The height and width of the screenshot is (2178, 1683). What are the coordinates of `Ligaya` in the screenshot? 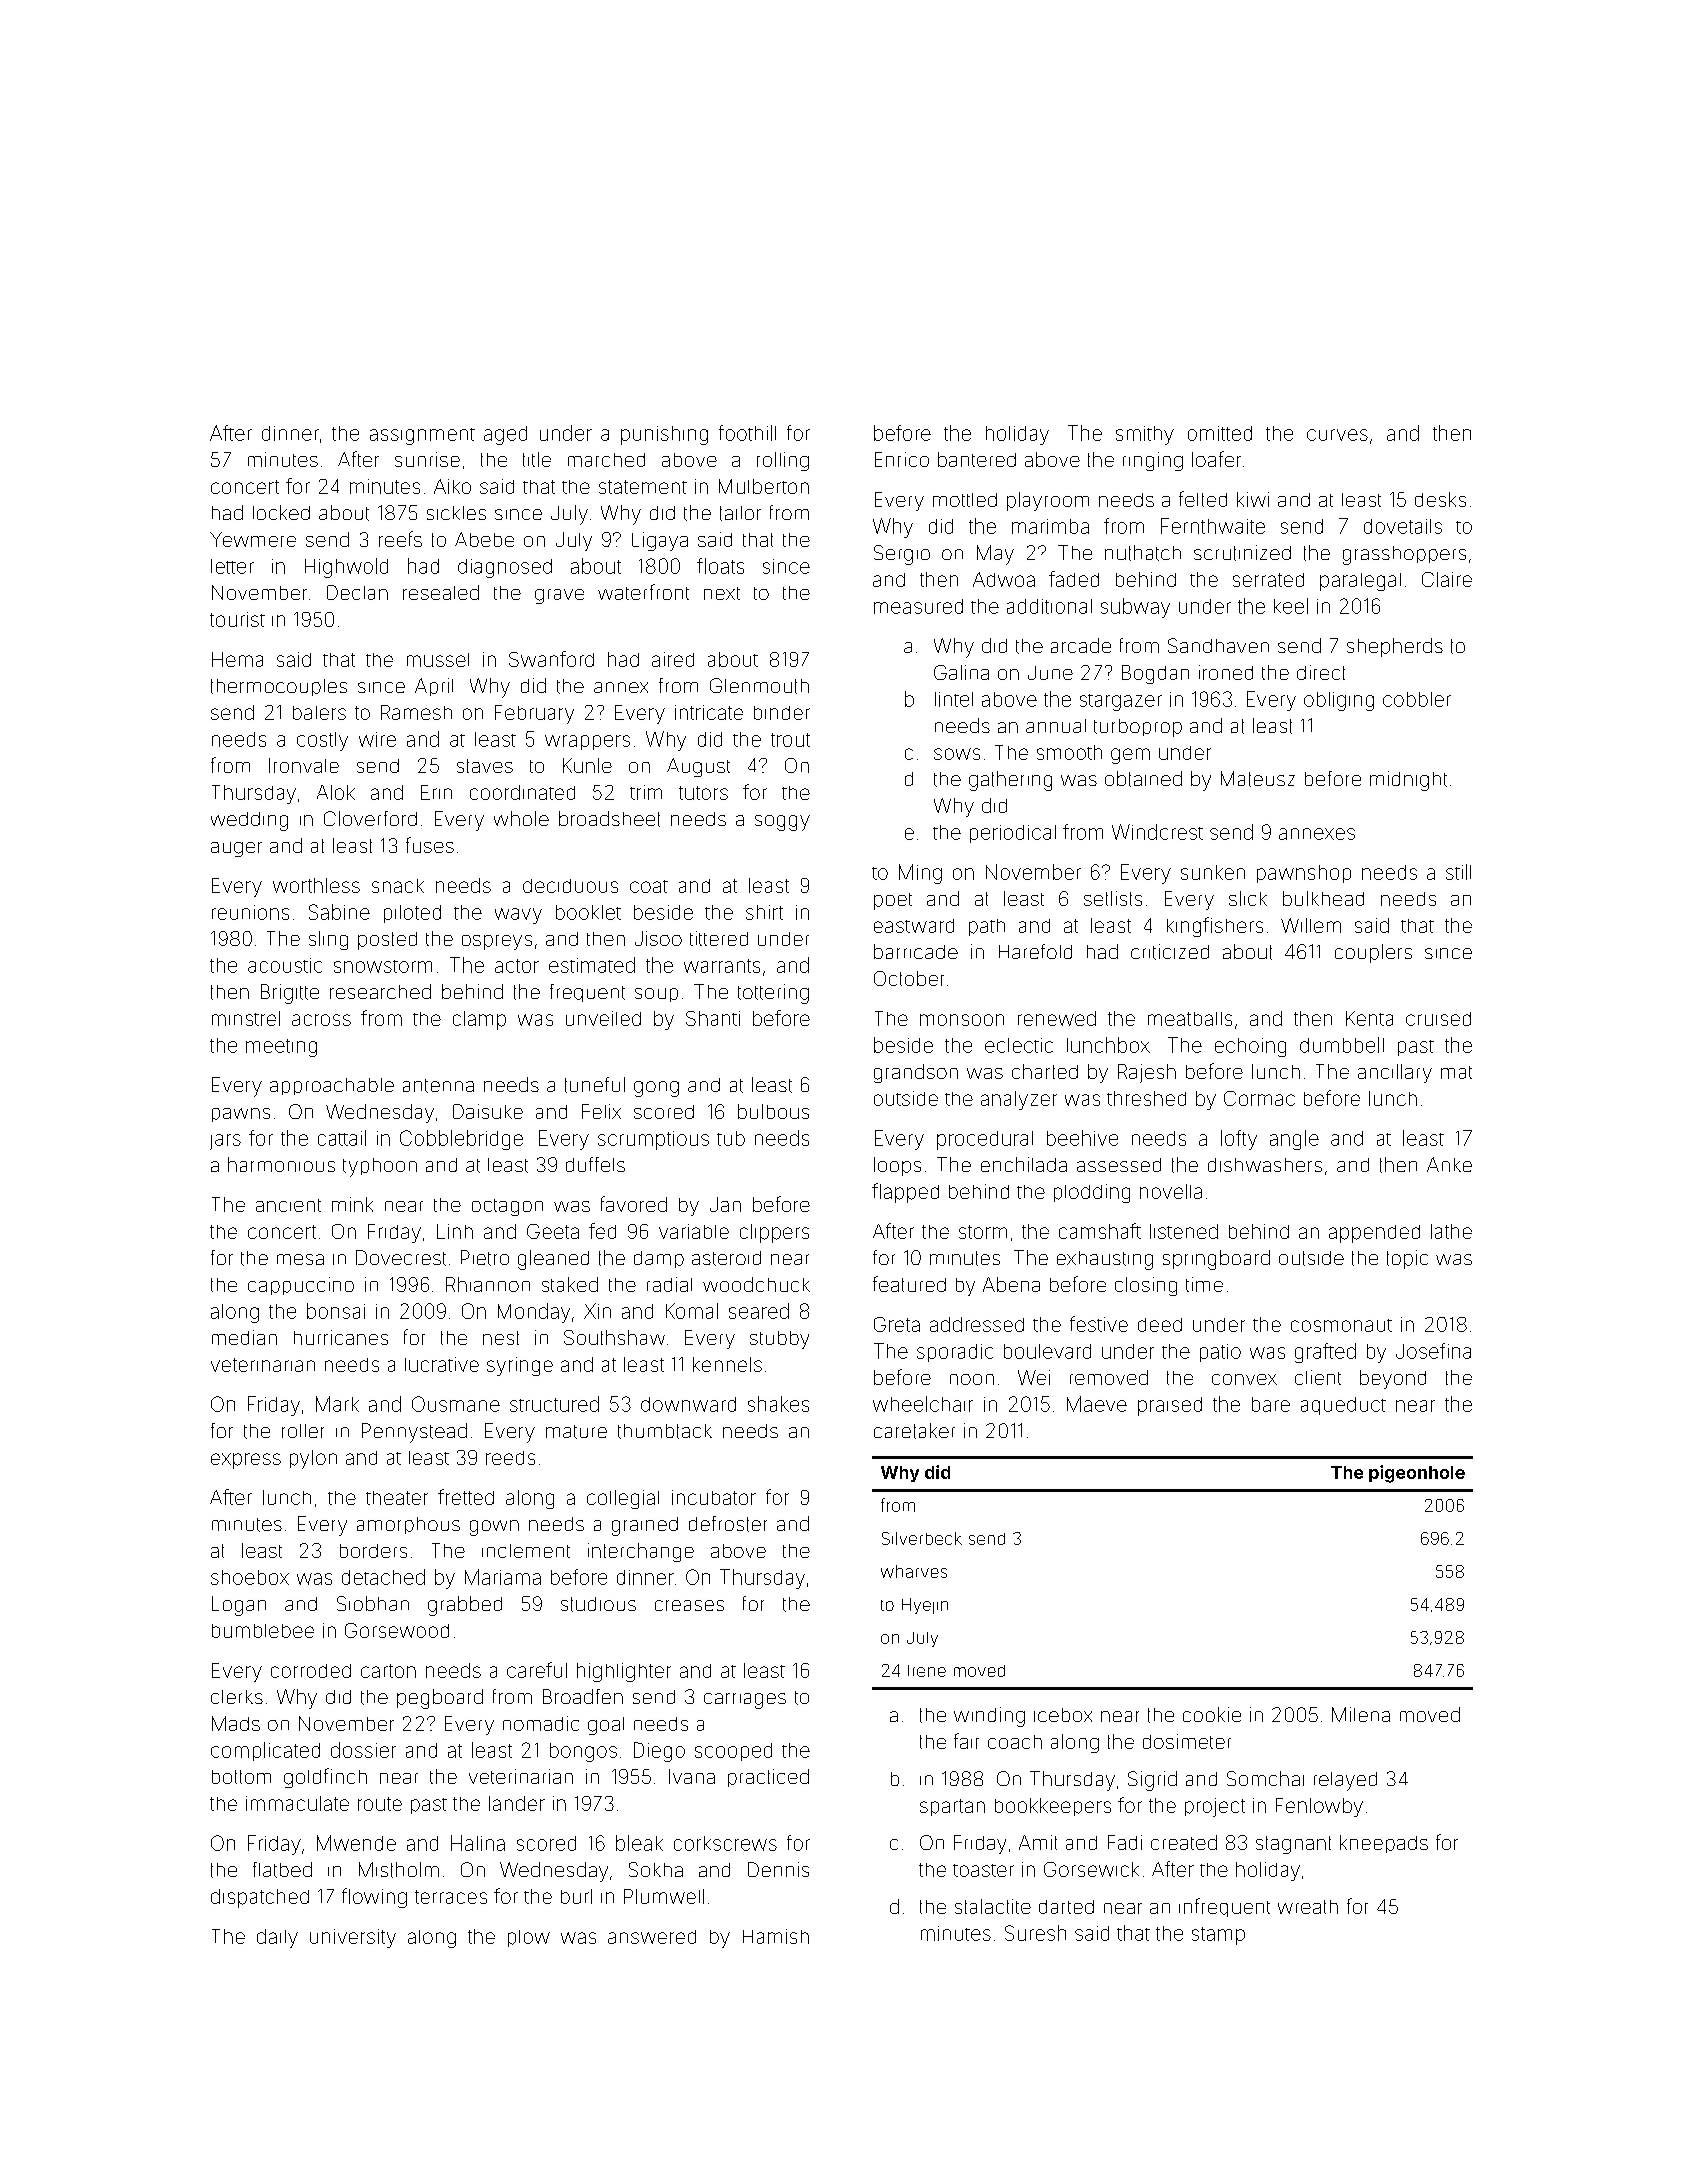 It's located at (660, 541).
